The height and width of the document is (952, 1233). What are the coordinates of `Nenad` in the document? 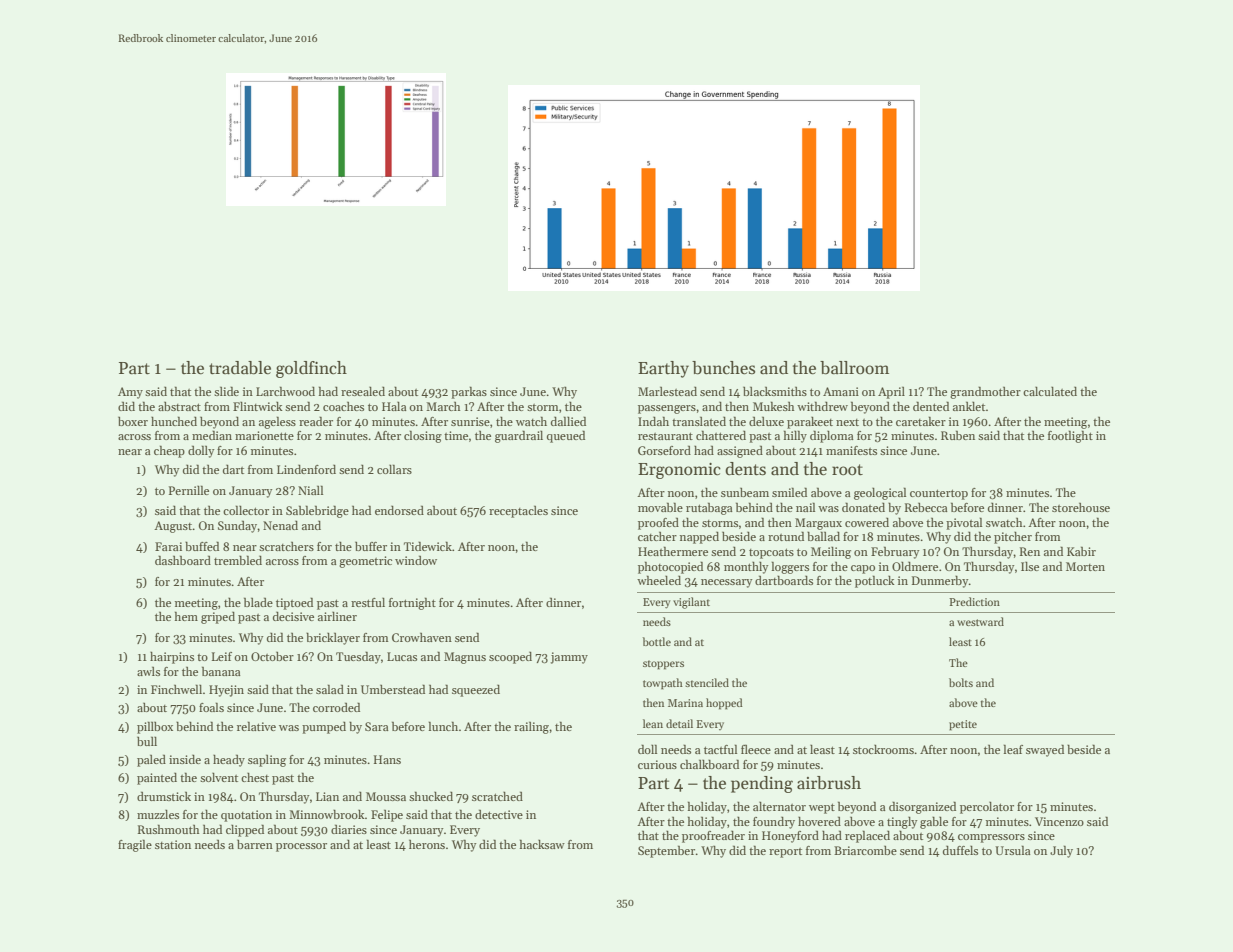 It's located at (280, 525).
